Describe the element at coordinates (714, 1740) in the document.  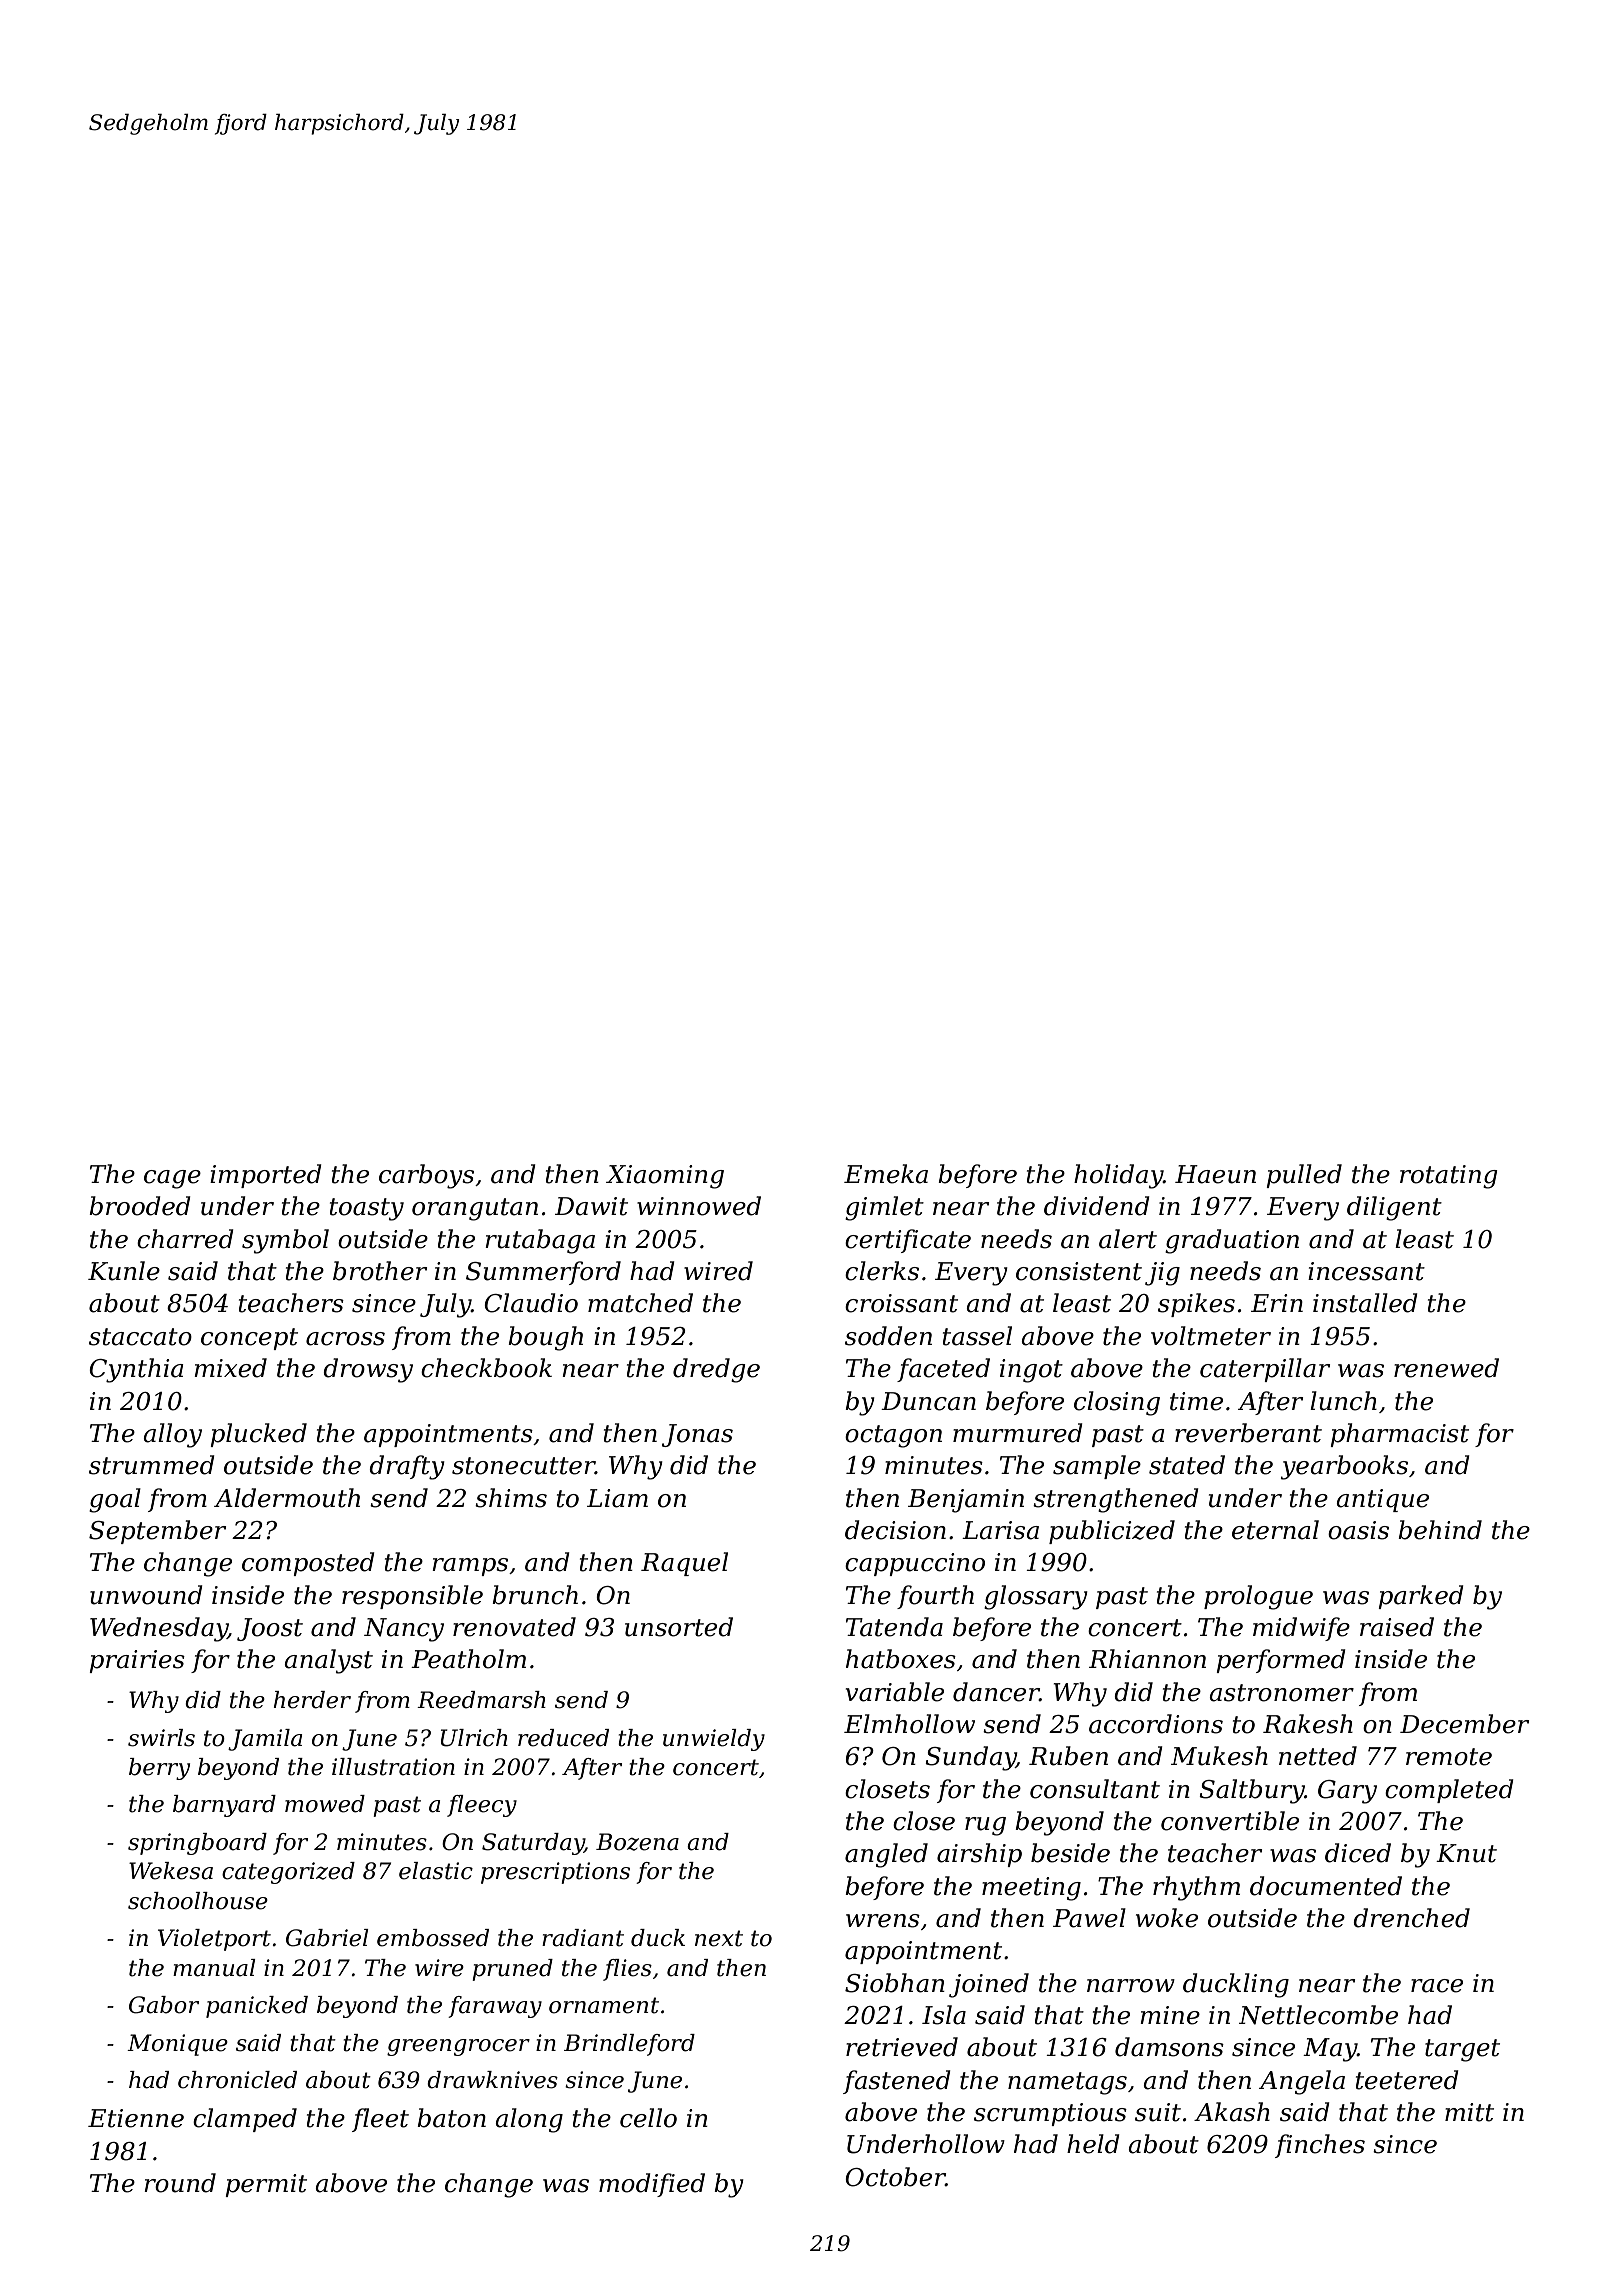
I see `unwieldy` at that location.
